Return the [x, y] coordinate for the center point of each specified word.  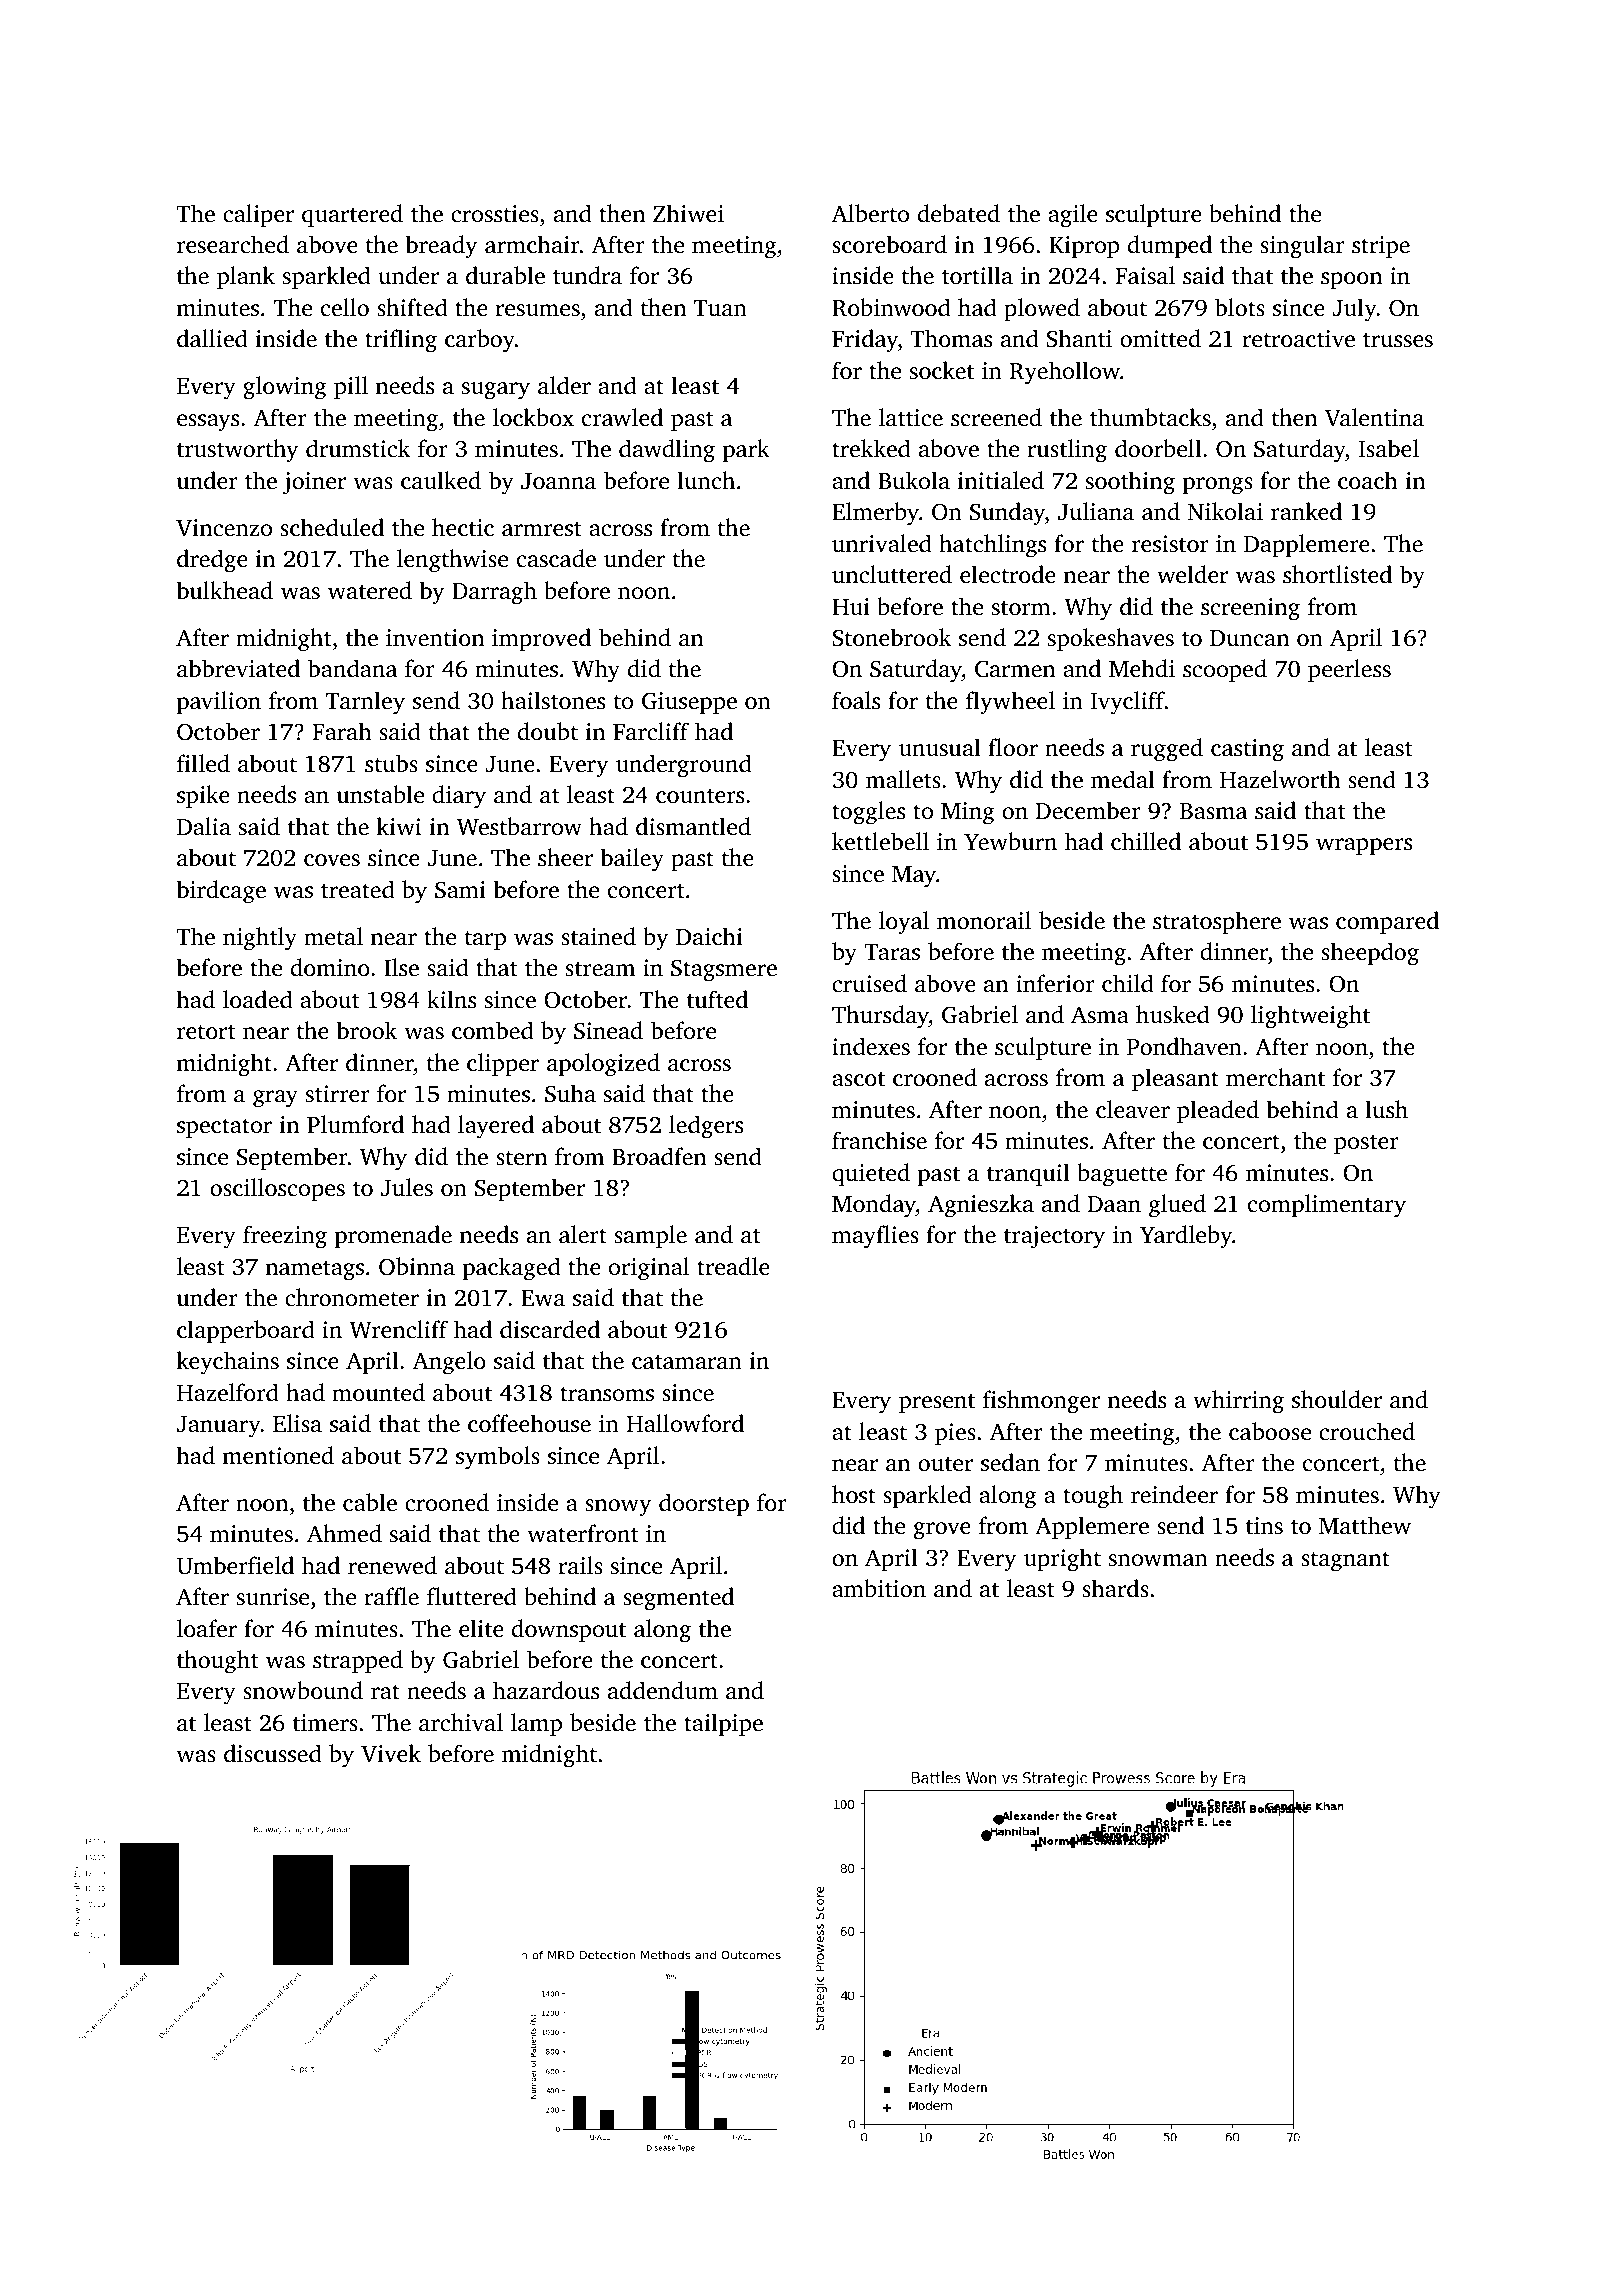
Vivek [391, 1753]
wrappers [1364, 846]
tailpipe [723, 1724]
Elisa [297, 1423]
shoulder [1337, 1399]
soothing [1130, 483]
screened [996, 417]
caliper [258, 215]
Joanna [558, 481]
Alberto [870, 213]
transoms [607, 1394]
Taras [892, 952]
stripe [1381, 247]
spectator [224, 1128]
